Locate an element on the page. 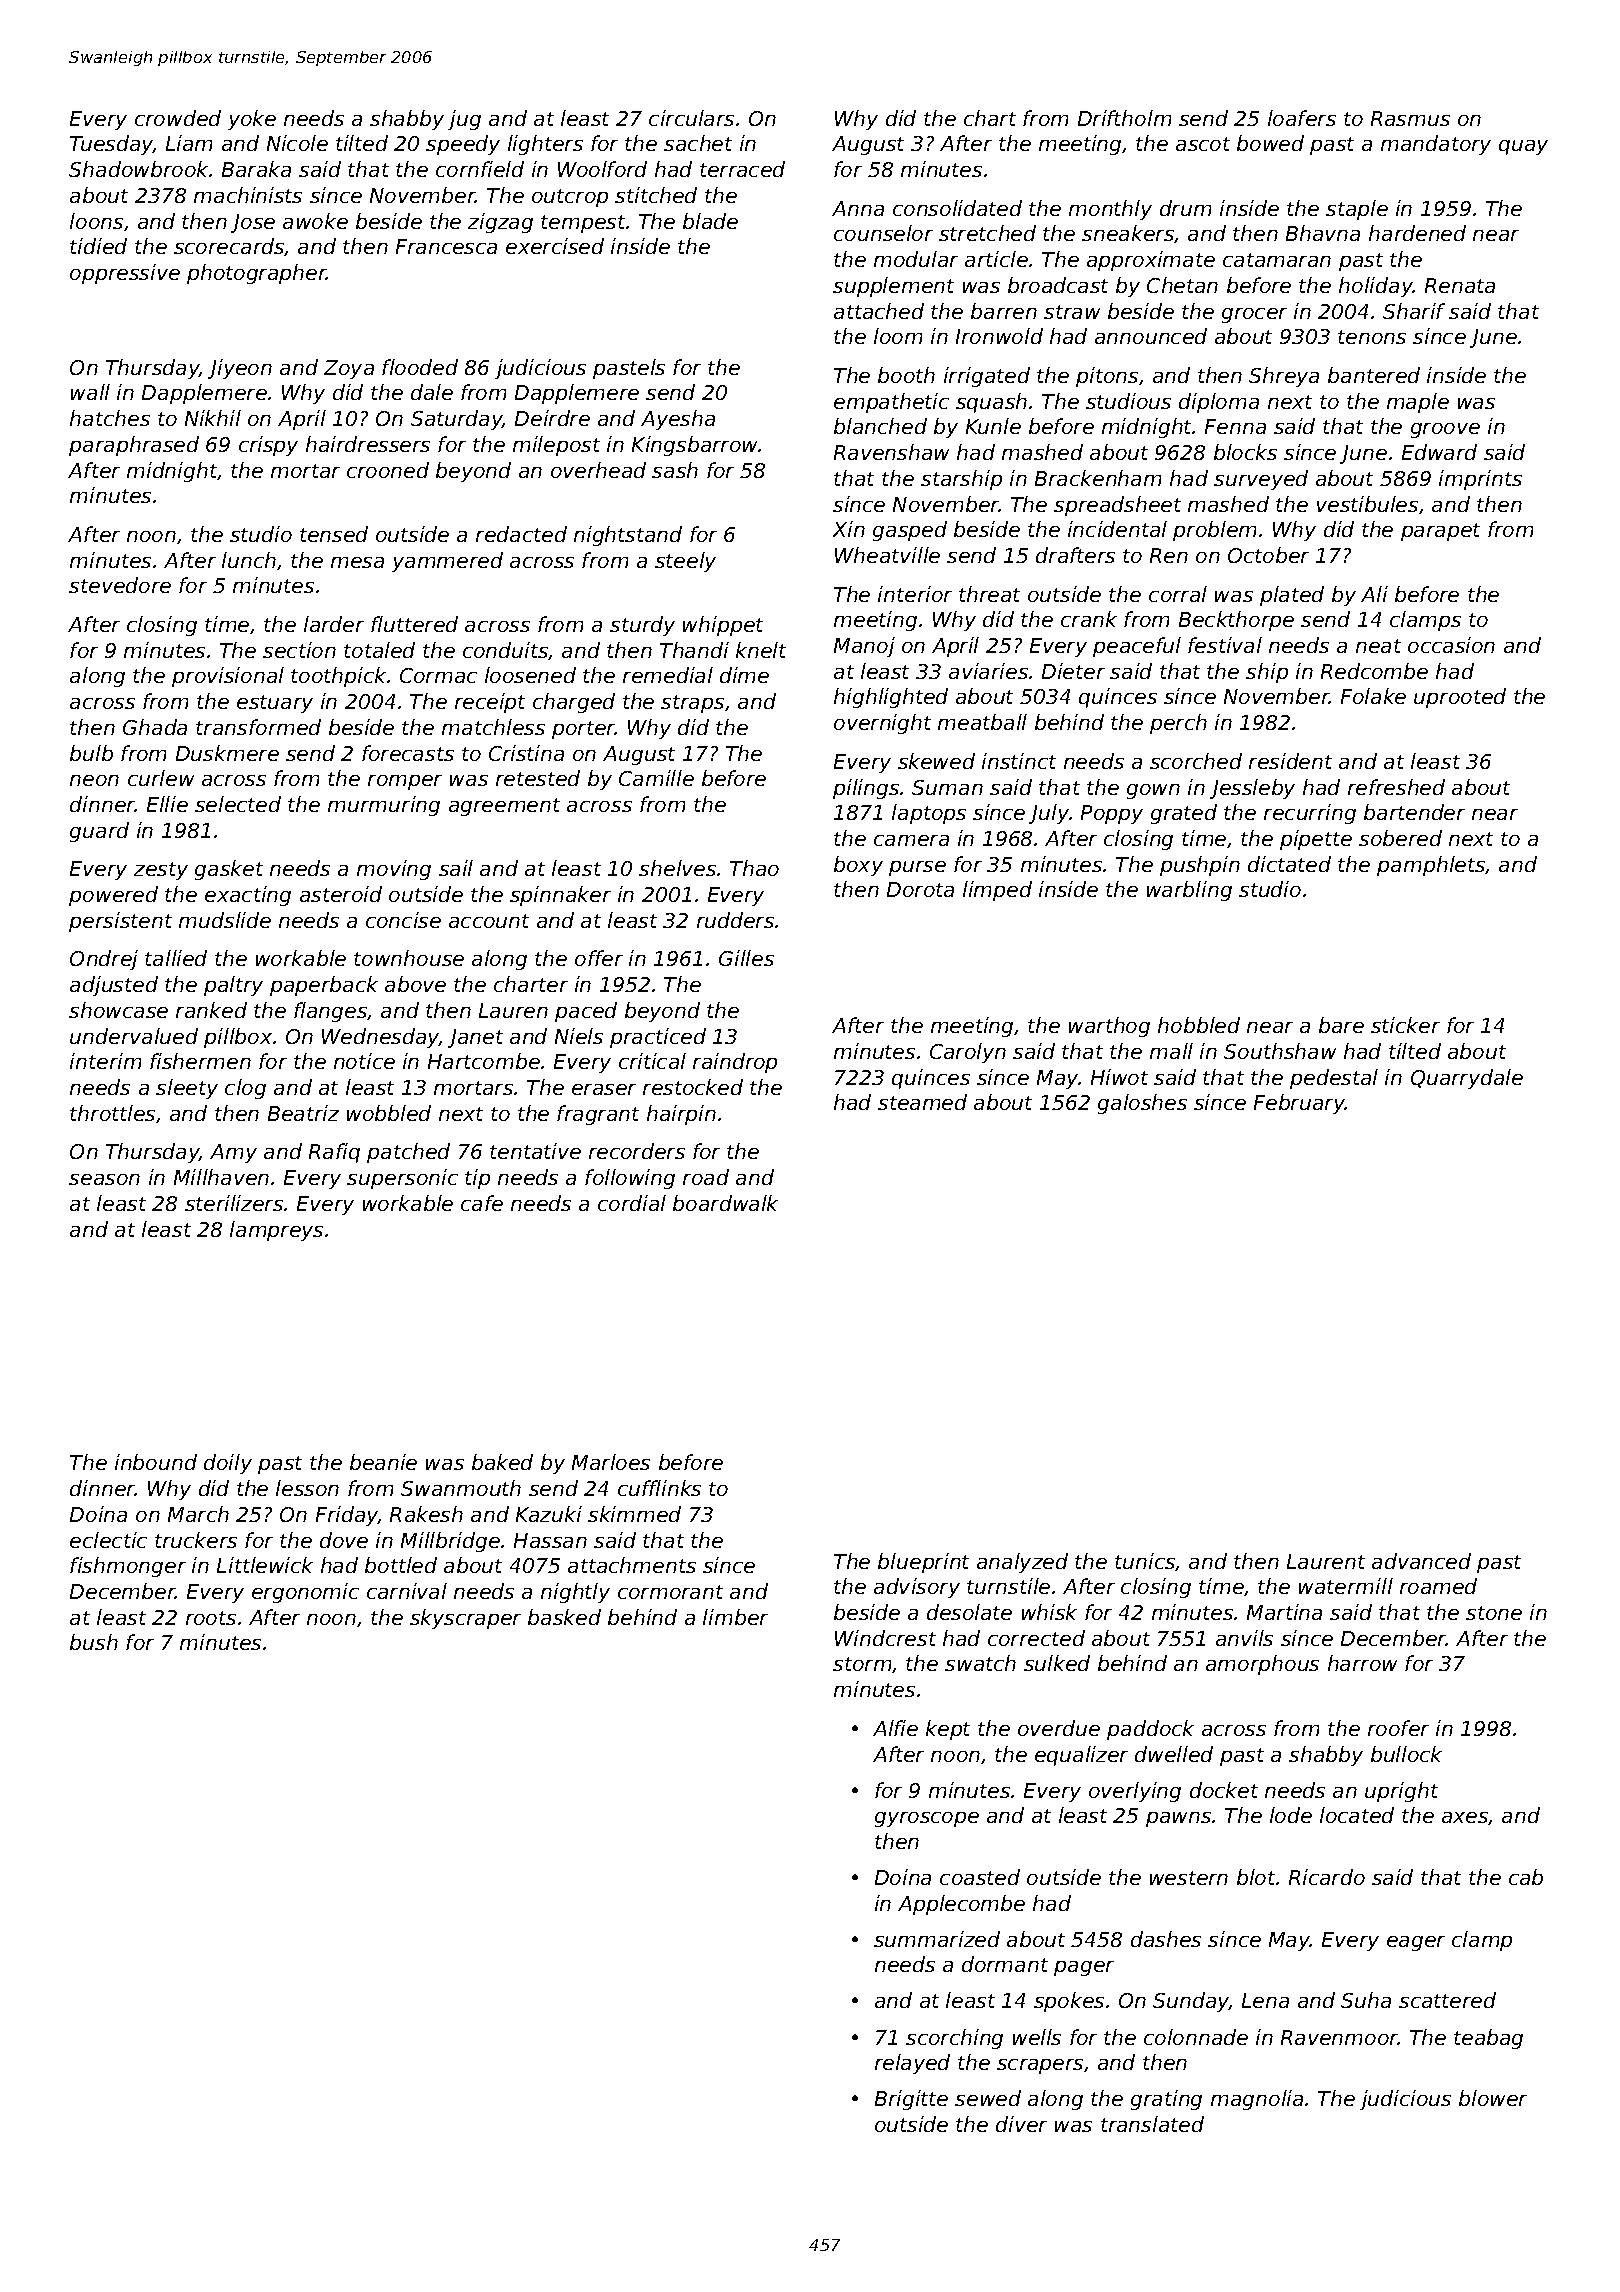  hatches is located at coordinates (110, 418).
